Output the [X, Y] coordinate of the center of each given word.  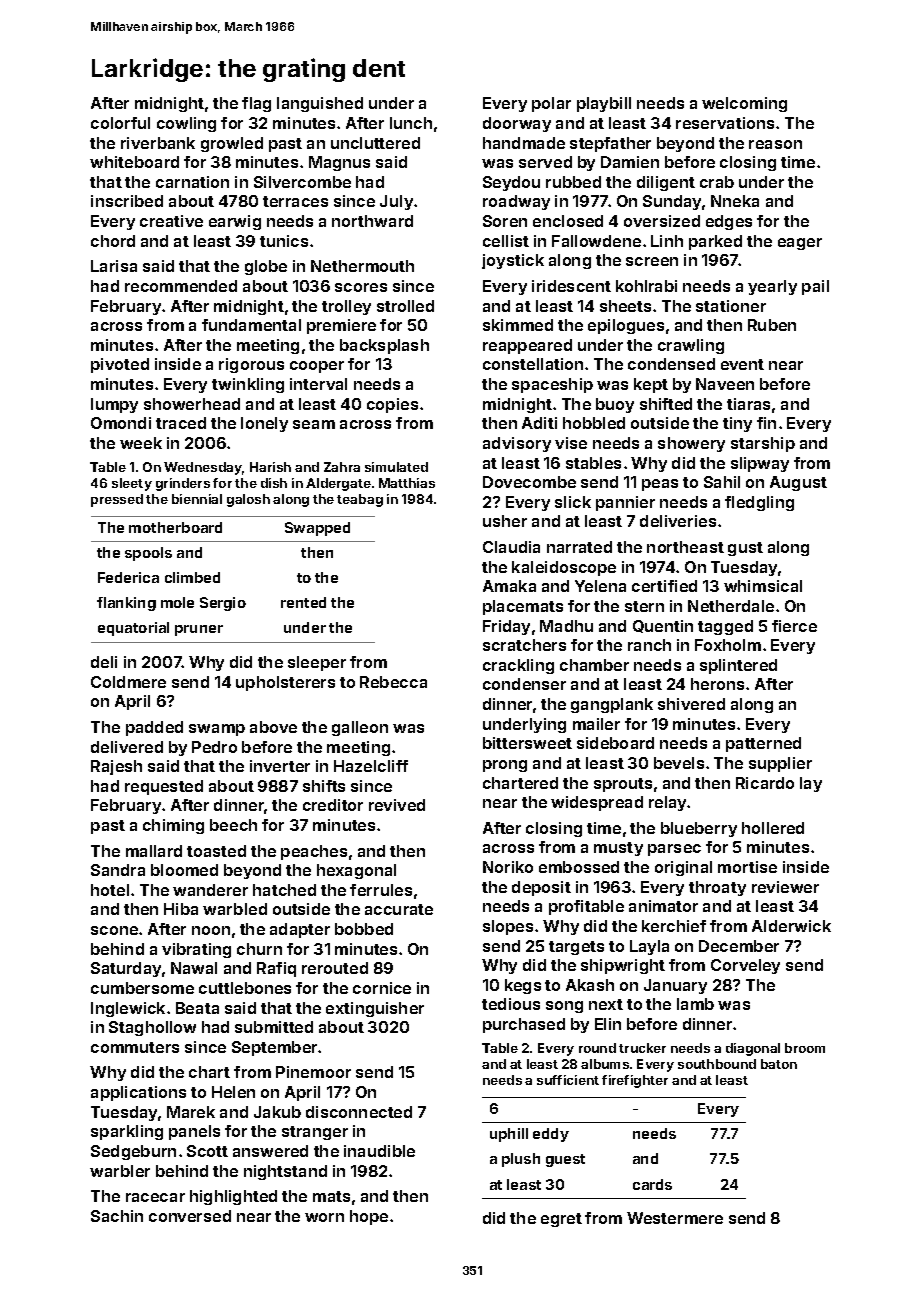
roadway [516, 202]
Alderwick [791, 926]
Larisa [114, 266]
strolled [405, 306]
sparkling [127, 1132]
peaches [314, 852]
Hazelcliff [371, 766]
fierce [794, 626]
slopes [508, 927]
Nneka [735, 201]
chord [113, 241]
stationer [731, 306]
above [273, 727]
